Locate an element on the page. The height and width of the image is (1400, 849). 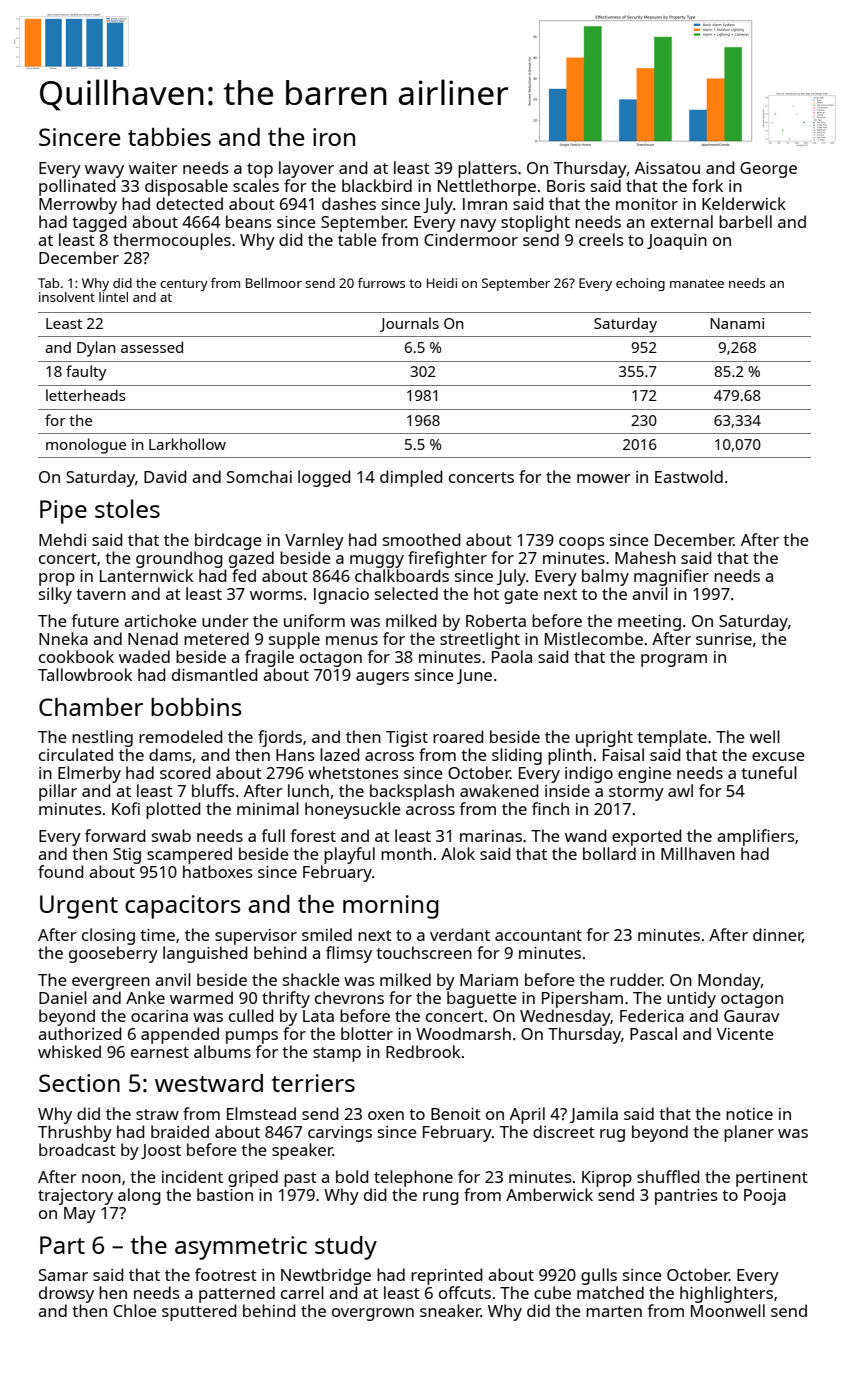
Ignacio is located at coordinates (341, 596).
